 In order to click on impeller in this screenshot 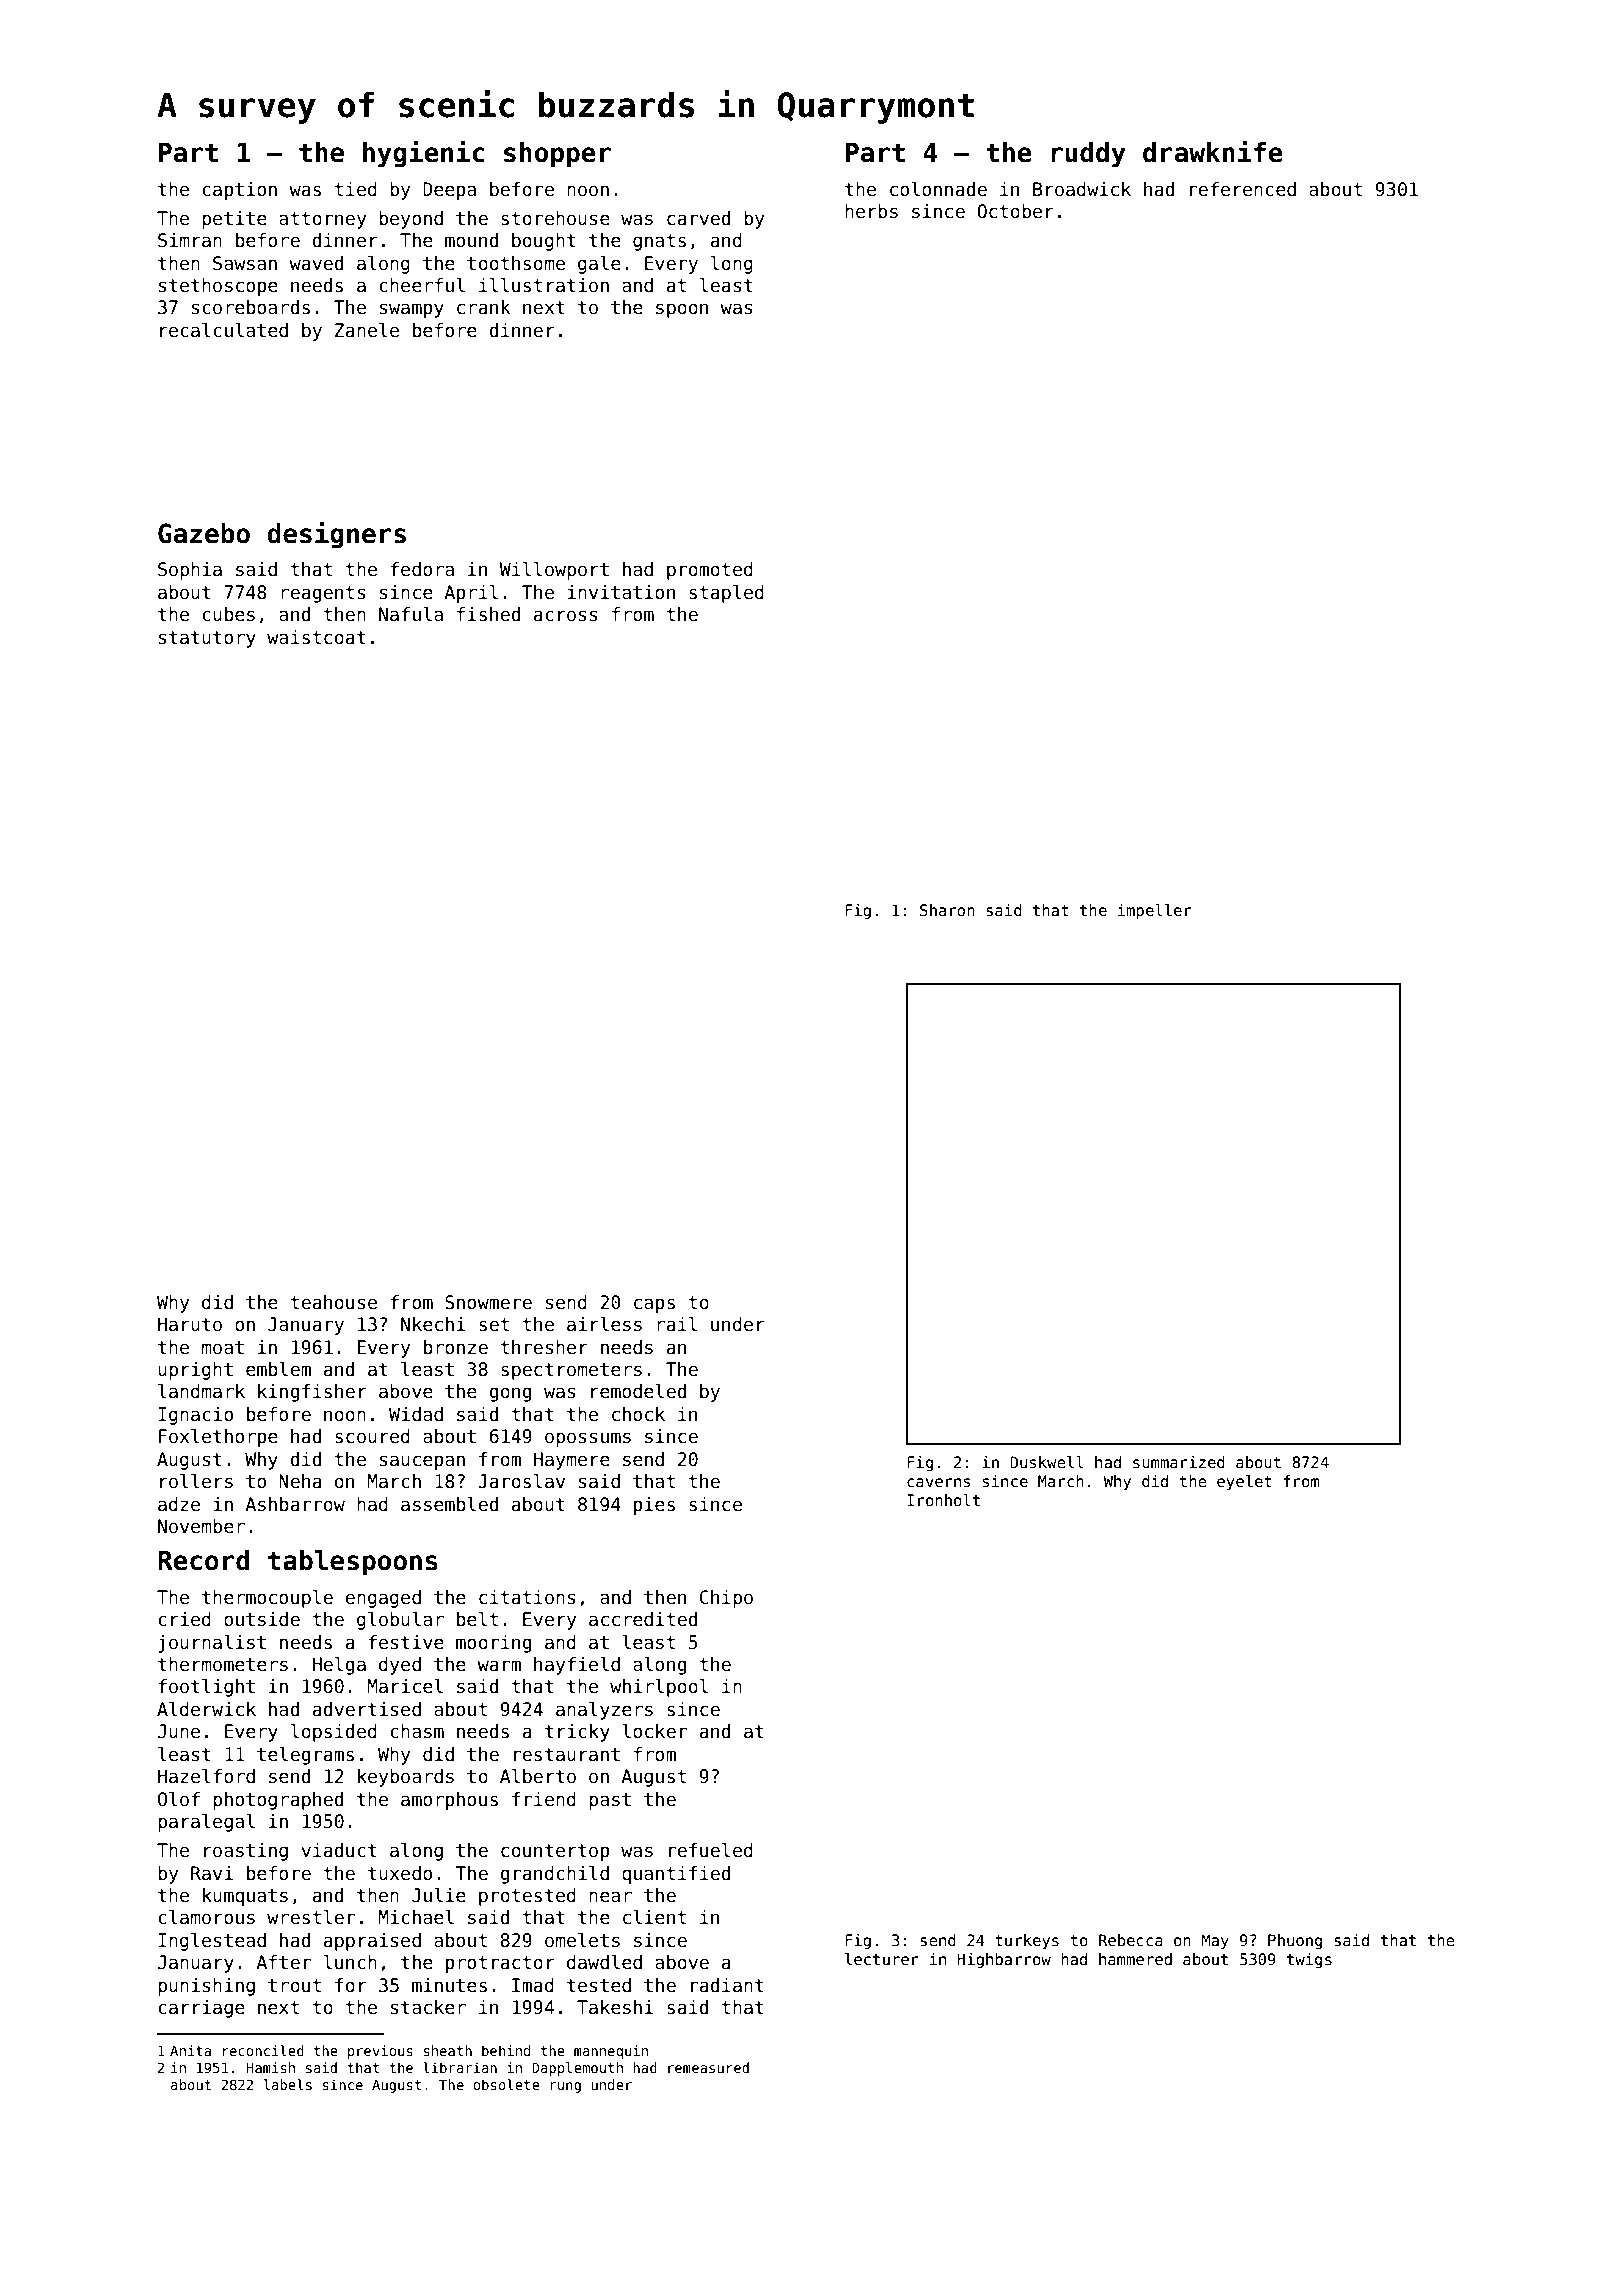, I will do `click(1154, 911)`.
